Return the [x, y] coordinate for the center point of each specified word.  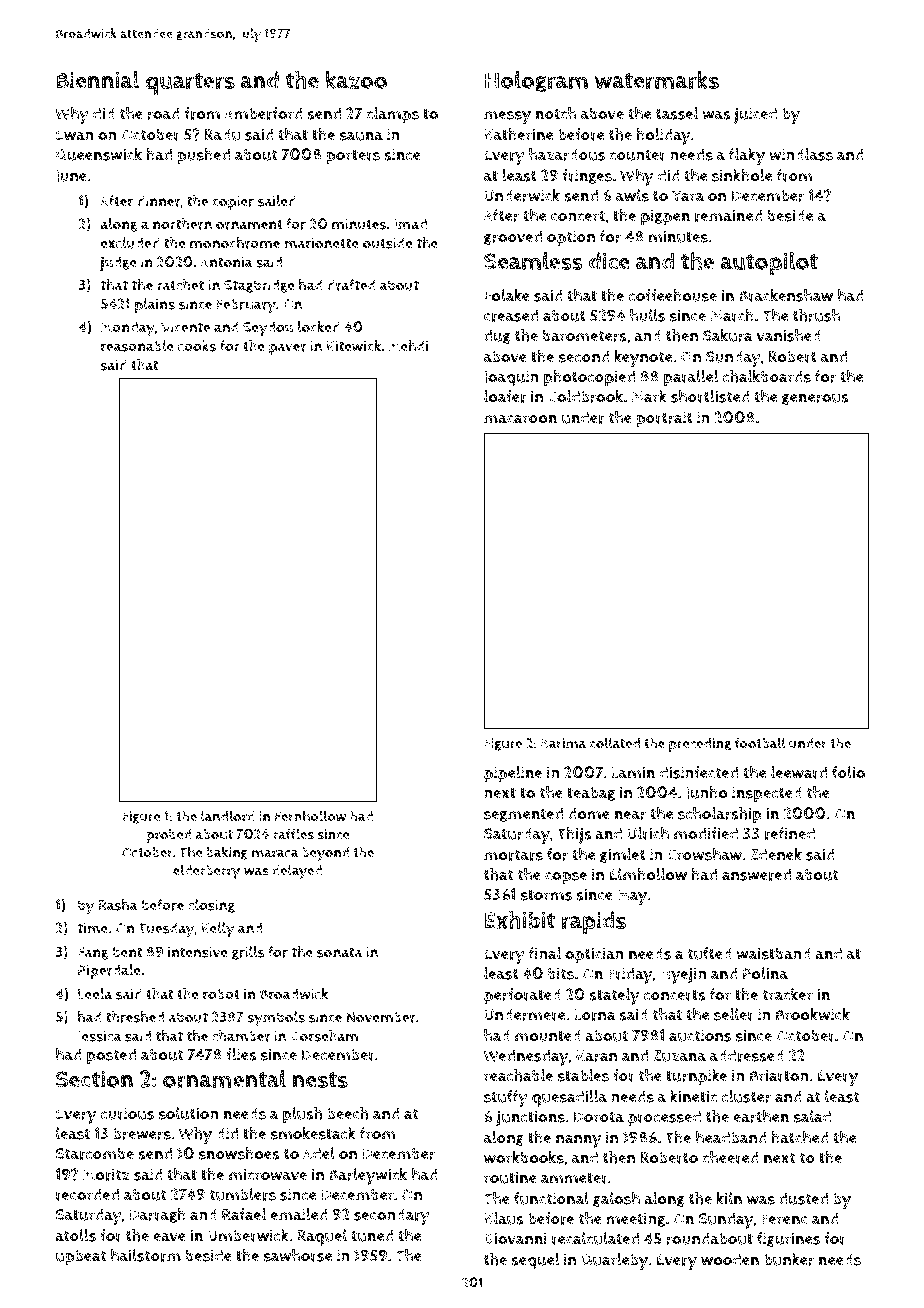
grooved [513, 237]
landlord [228, 816]
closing [211, 906]
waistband [774, 953]
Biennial [97, 80]
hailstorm [146, 1255]
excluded [130, 243]
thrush [816, 315]
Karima [563, 743]
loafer [505, 396]
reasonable [137, 346]
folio [848, 772]
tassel [677, 113]
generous [815, 399]
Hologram [536, 82]
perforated [522, 996]
